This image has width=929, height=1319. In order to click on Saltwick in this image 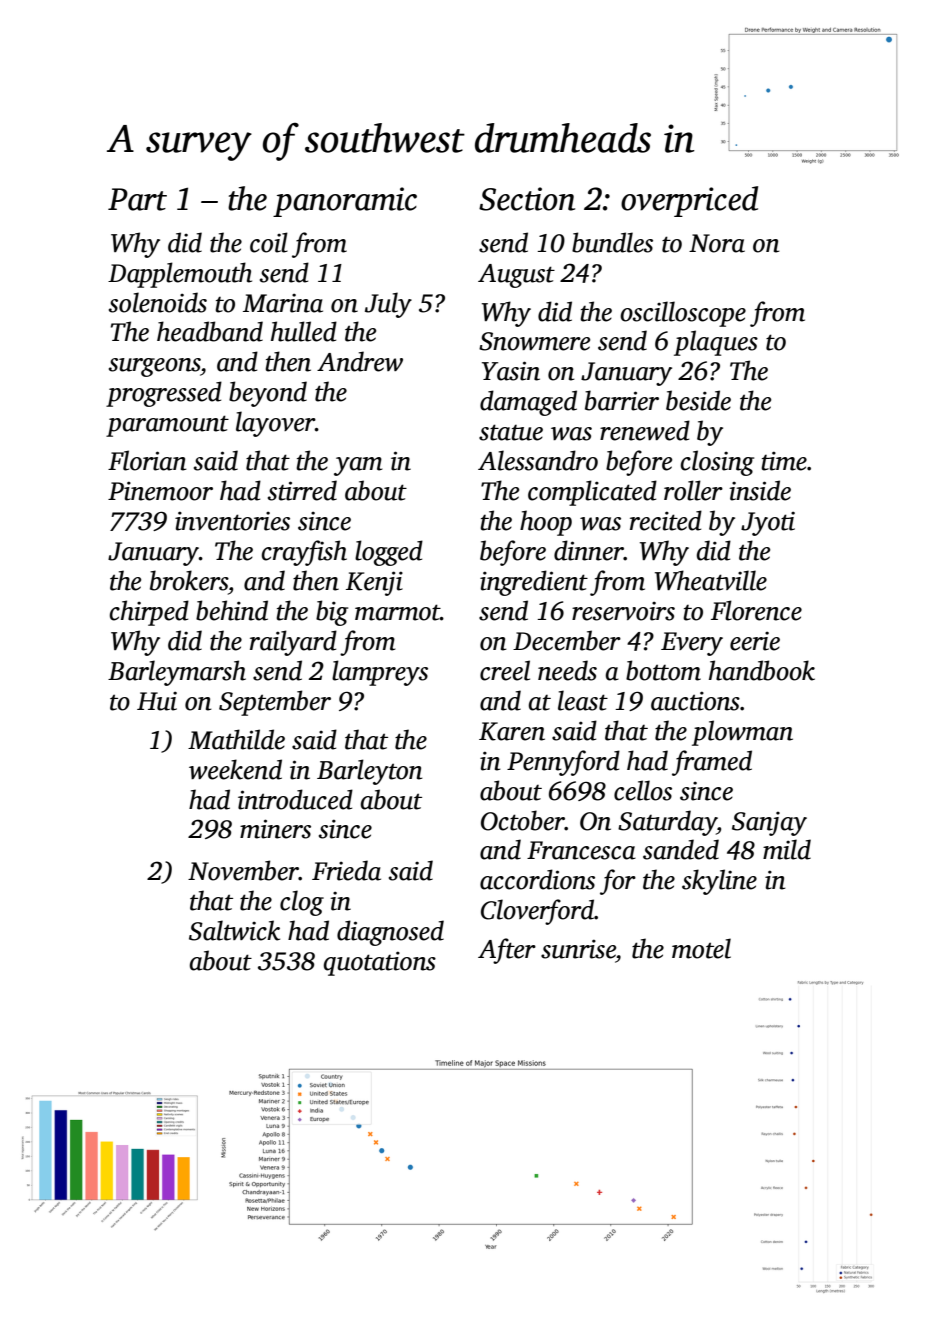, I will do `click(234, 930)`.
